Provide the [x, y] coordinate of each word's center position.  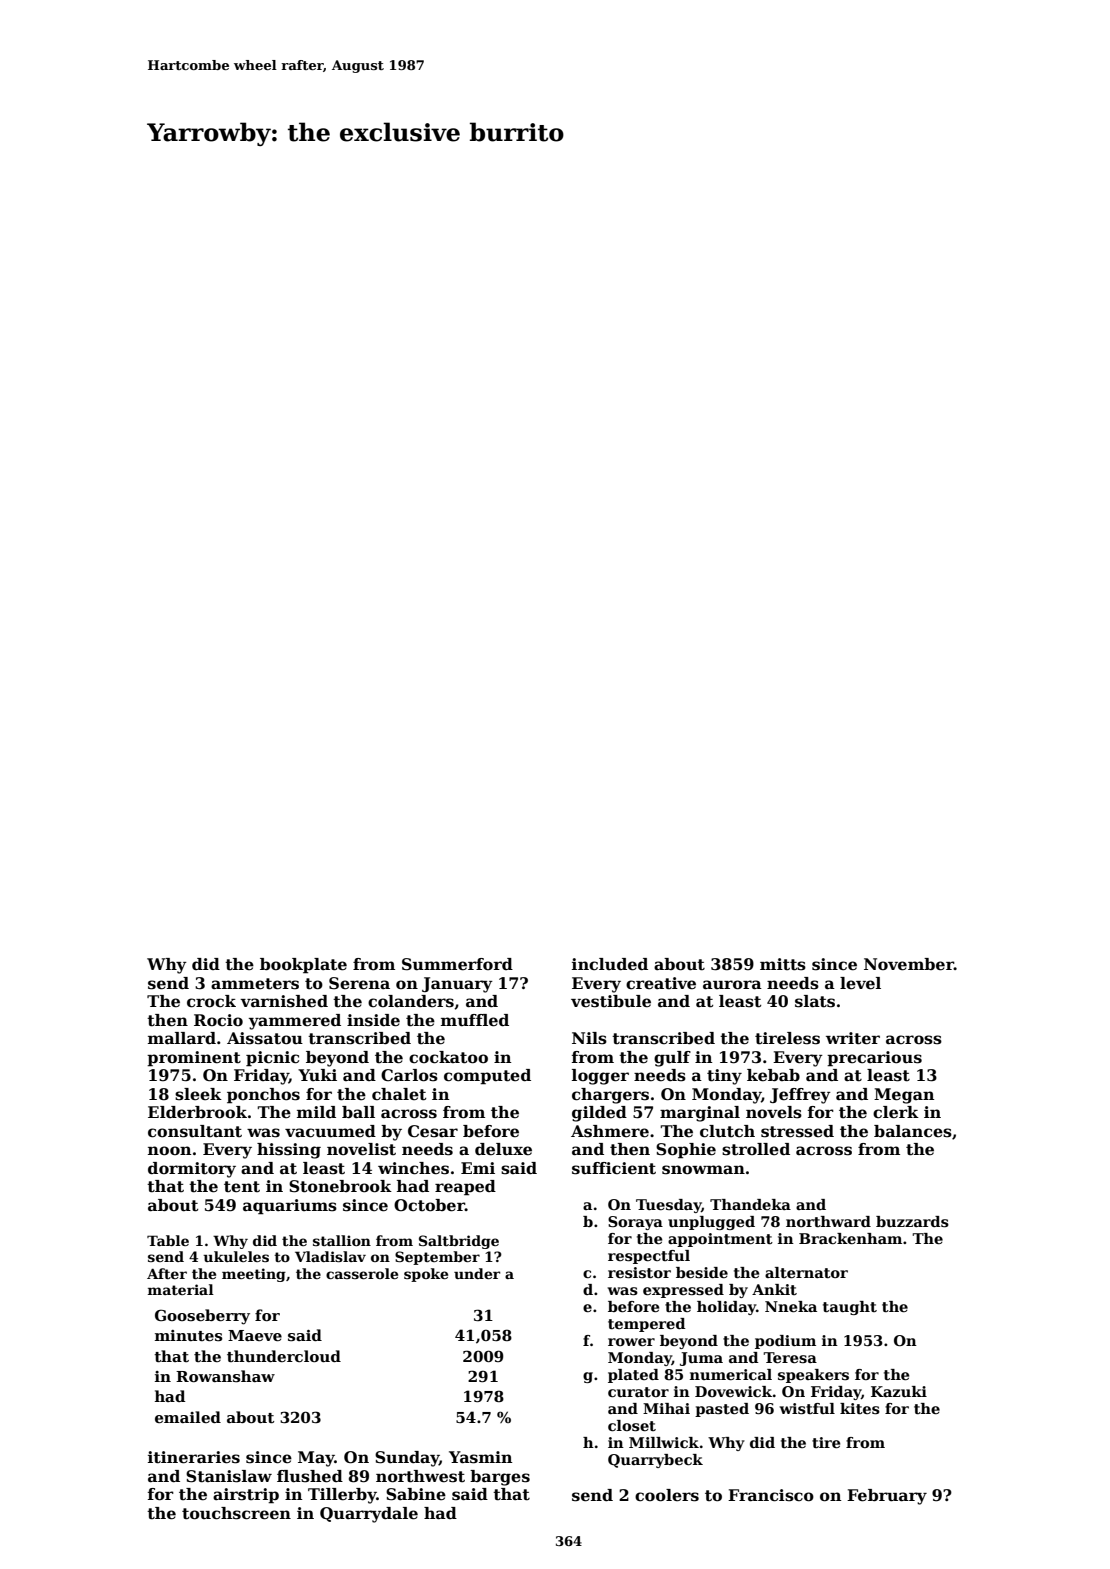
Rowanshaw [225, 1376]
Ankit [774, 1289]
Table [168, 1240]
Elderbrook [197, 1112]
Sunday [407, 1459]
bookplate [303, 966]
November [909, 964]
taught [850, 1308]
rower [631, 1342]
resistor [639, 1272]
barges [500, 1478]
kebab [773, 1075]
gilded [599, 1114]
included [610, 964]
